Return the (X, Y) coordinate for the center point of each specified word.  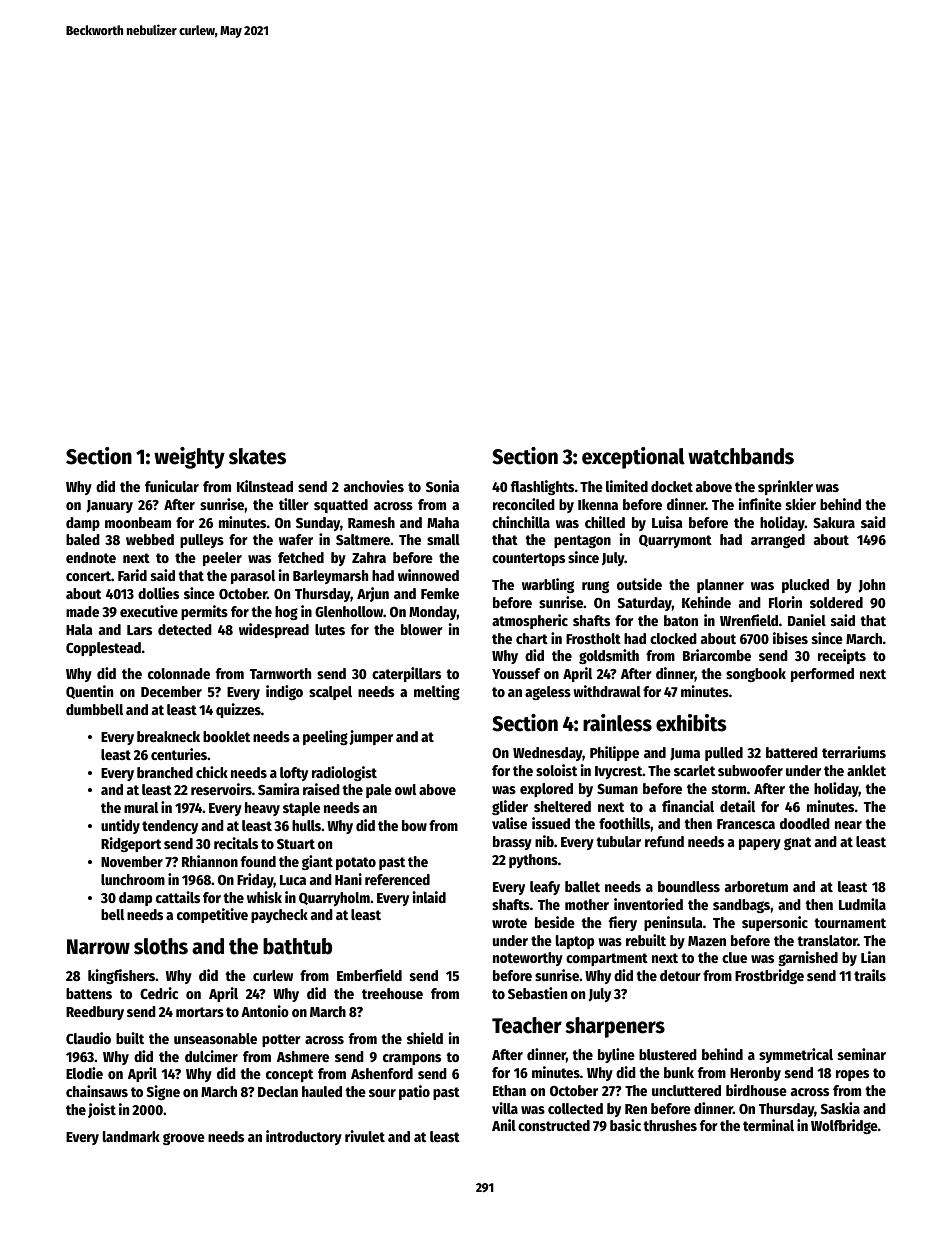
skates (257, 456)
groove (184, 1139)
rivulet (365, 1136)
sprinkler (785, 487)
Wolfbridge (844, 1126)
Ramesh (371, 522)
